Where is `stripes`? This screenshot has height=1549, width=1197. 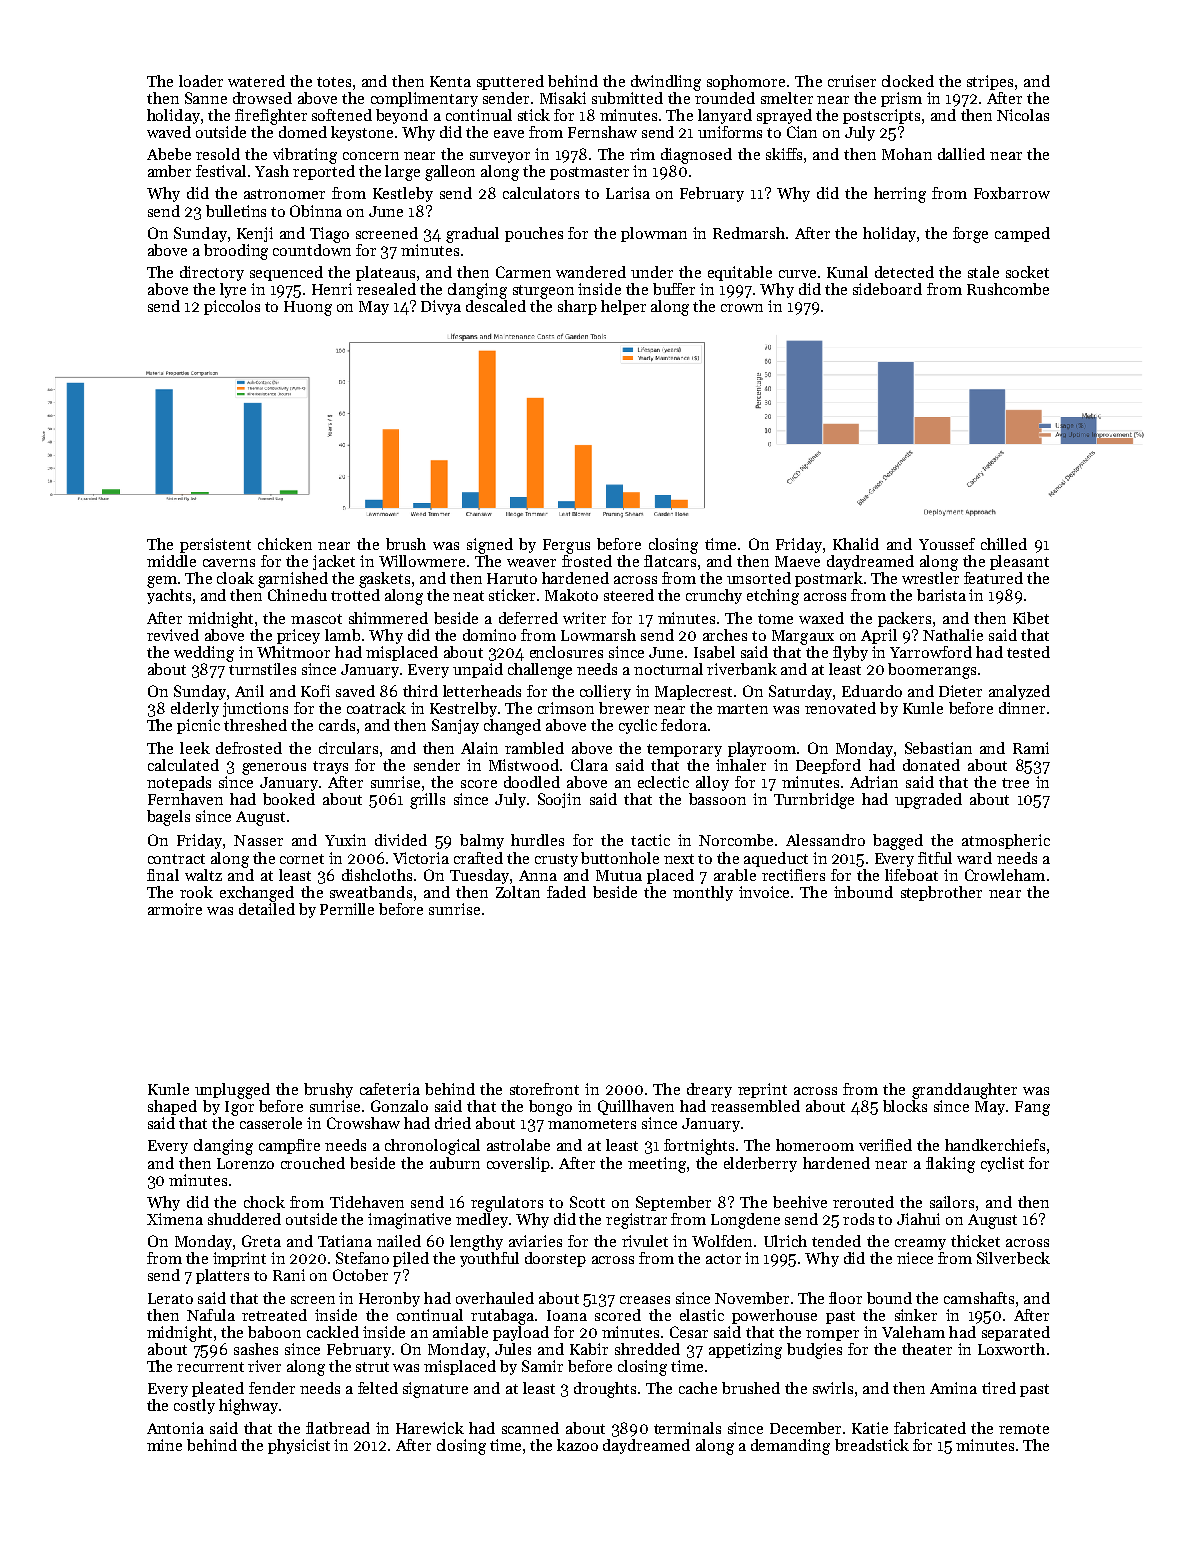
stripes is located at coordinates (990, 82).
